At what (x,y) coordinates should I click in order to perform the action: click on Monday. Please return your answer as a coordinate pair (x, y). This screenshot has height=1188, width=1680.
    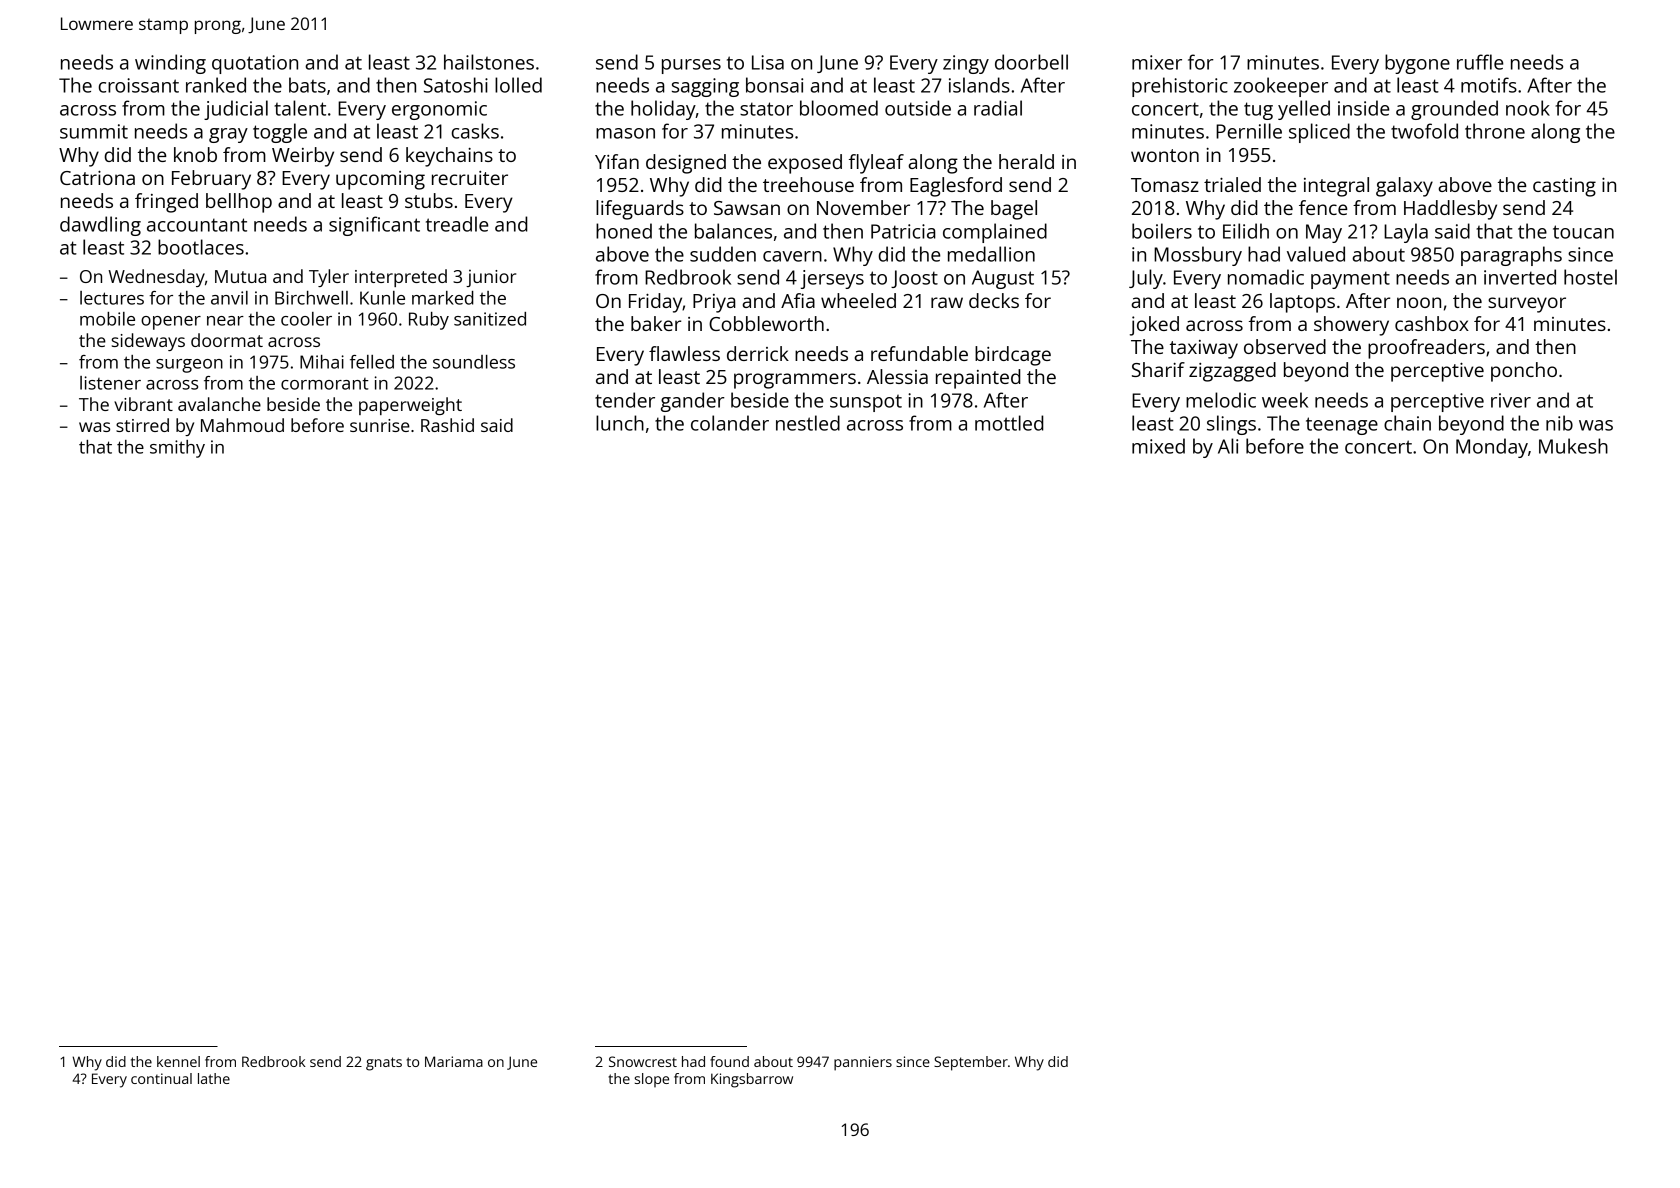
    Looking at the image, I should click on (1492, 448).
